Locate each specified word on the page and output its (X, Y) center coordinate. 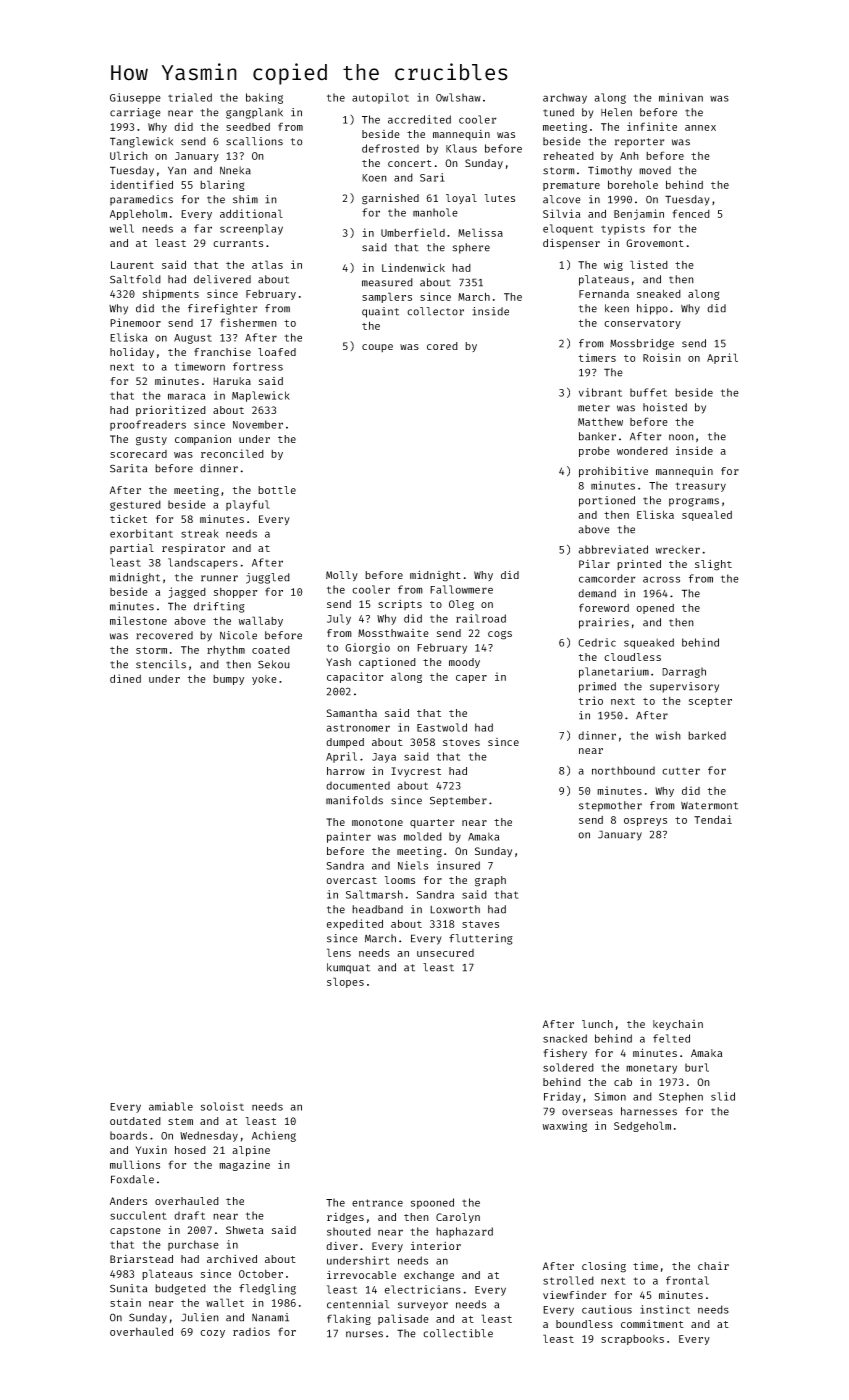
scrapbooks (632, 1340)
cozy (212, 1334)
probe (594, 452)
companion (203, 440)
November (258, 424)
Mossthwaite (393, 633)
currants (238, 243)
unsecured (445, 953)
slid (723, 1096)
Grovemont (655, 243)
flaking (349, 1319)
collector (435, 311)
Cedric (597, 642)
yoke (264, 680)
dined (125, 678)
